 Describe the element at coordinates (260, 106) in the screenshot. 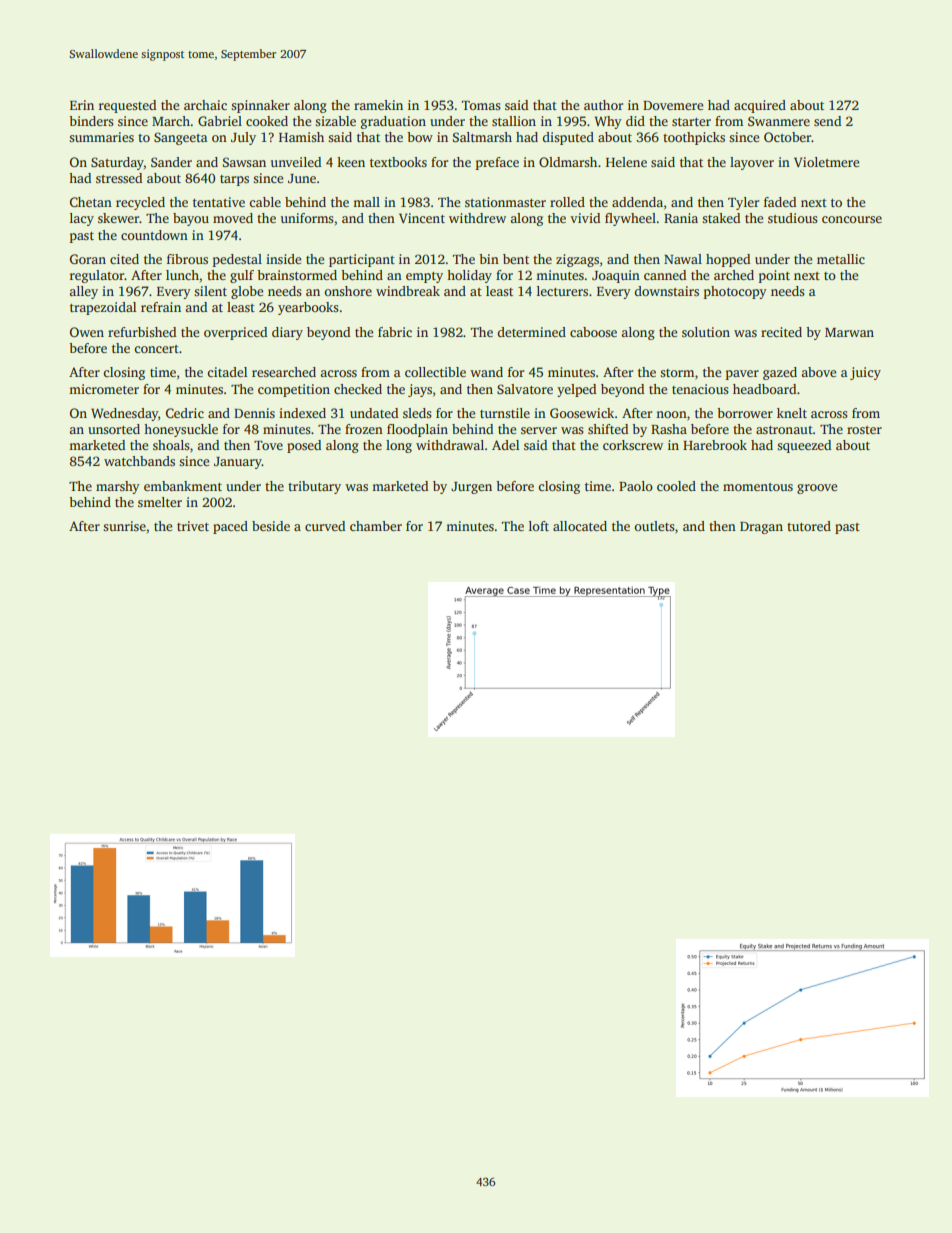

I see `spinnaker` at that location.
